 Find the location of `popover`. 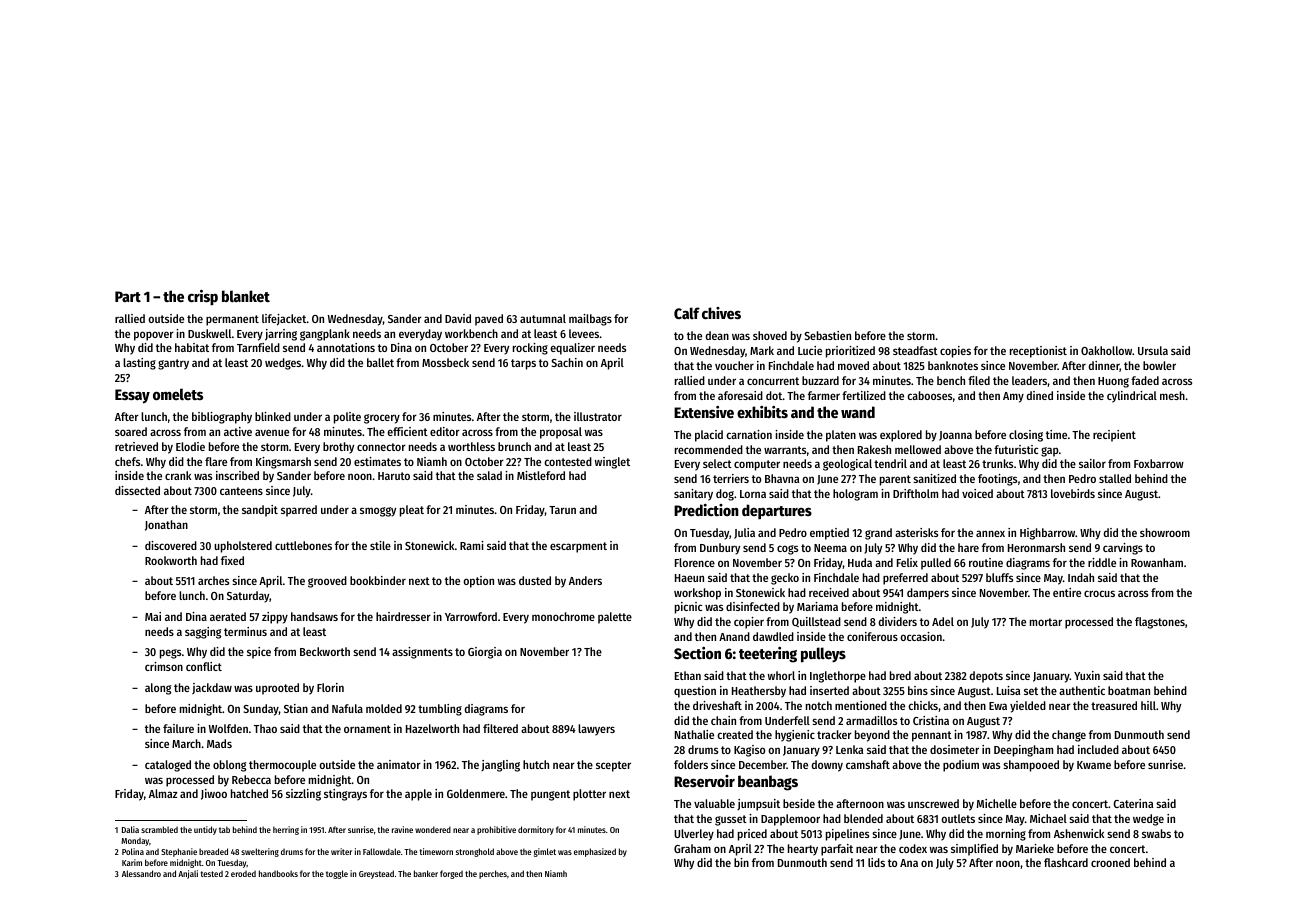

popover is located at coordinates (154, 336).
